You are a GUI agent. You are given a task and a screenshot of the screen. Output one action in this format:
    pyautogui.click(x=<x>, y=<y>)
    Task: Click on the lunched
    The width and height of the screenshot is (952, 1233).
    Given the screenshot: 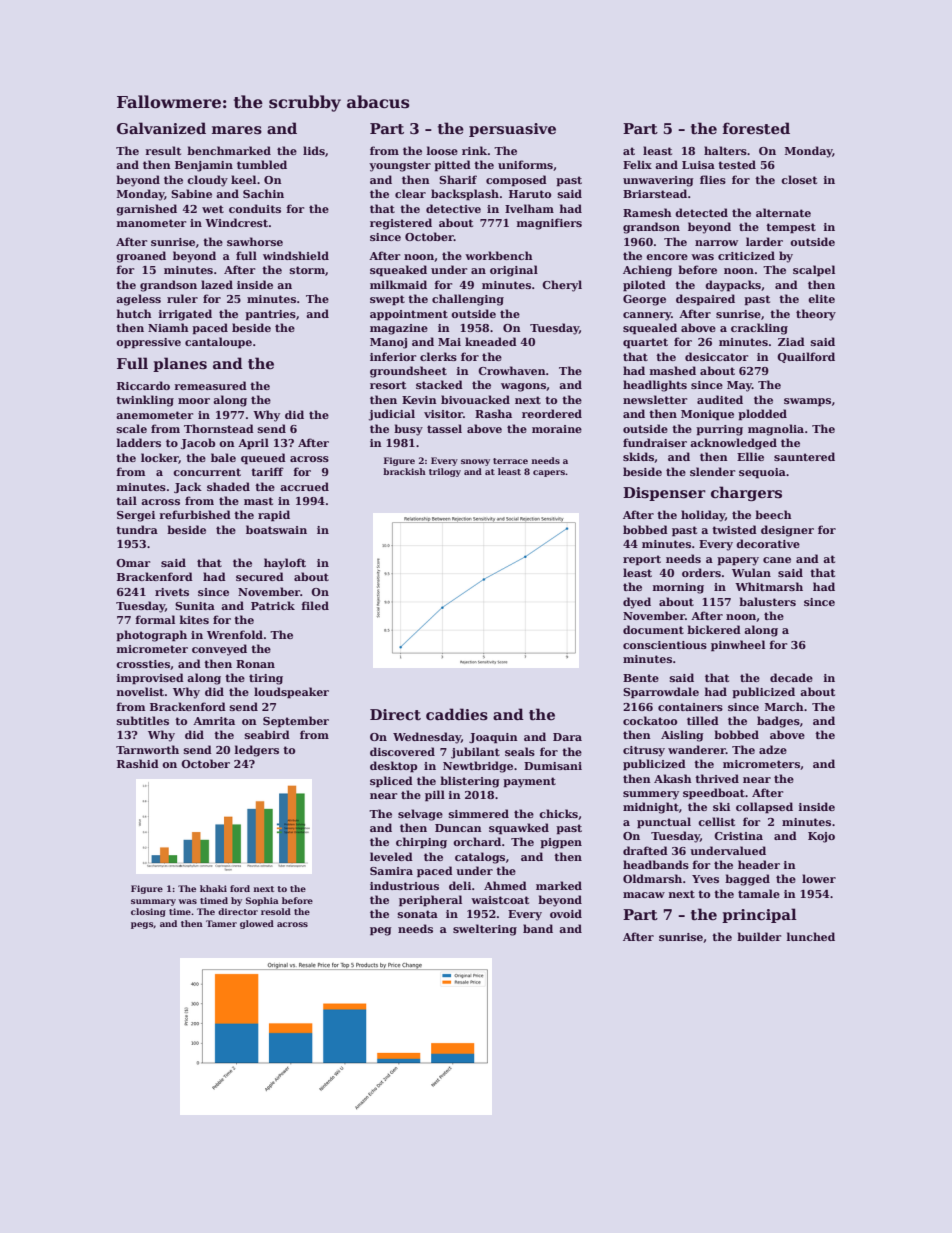 What is the action you would take?
    pyautogui.click(x=810, y=936)
